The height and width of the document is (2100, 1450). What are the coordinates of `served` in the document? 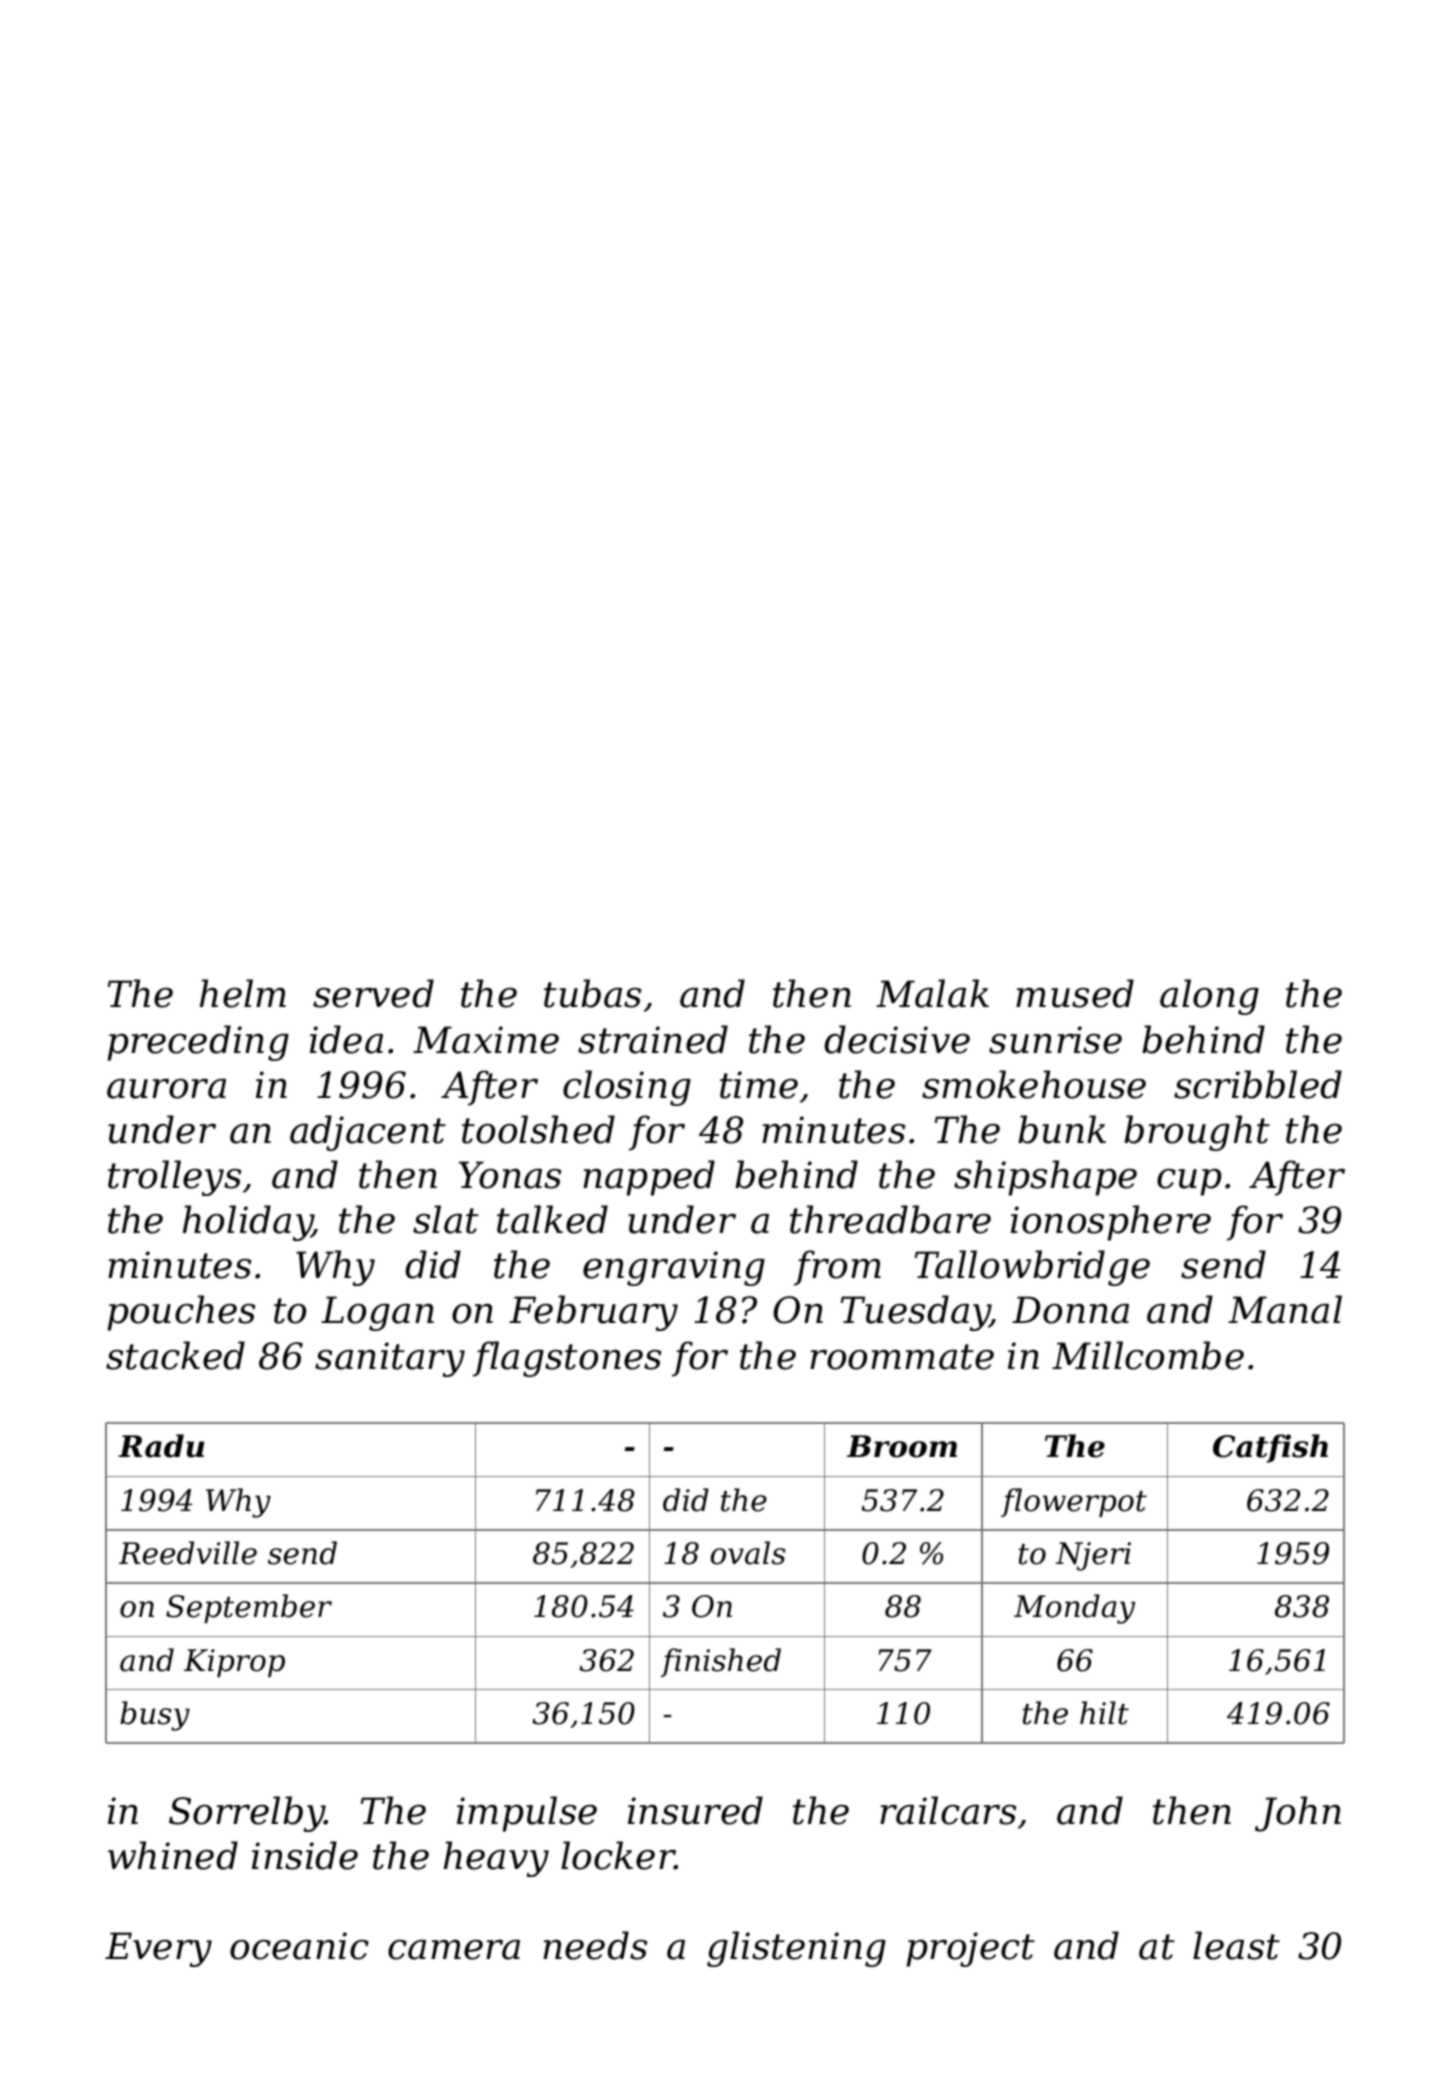 It's located at (373, 993).
